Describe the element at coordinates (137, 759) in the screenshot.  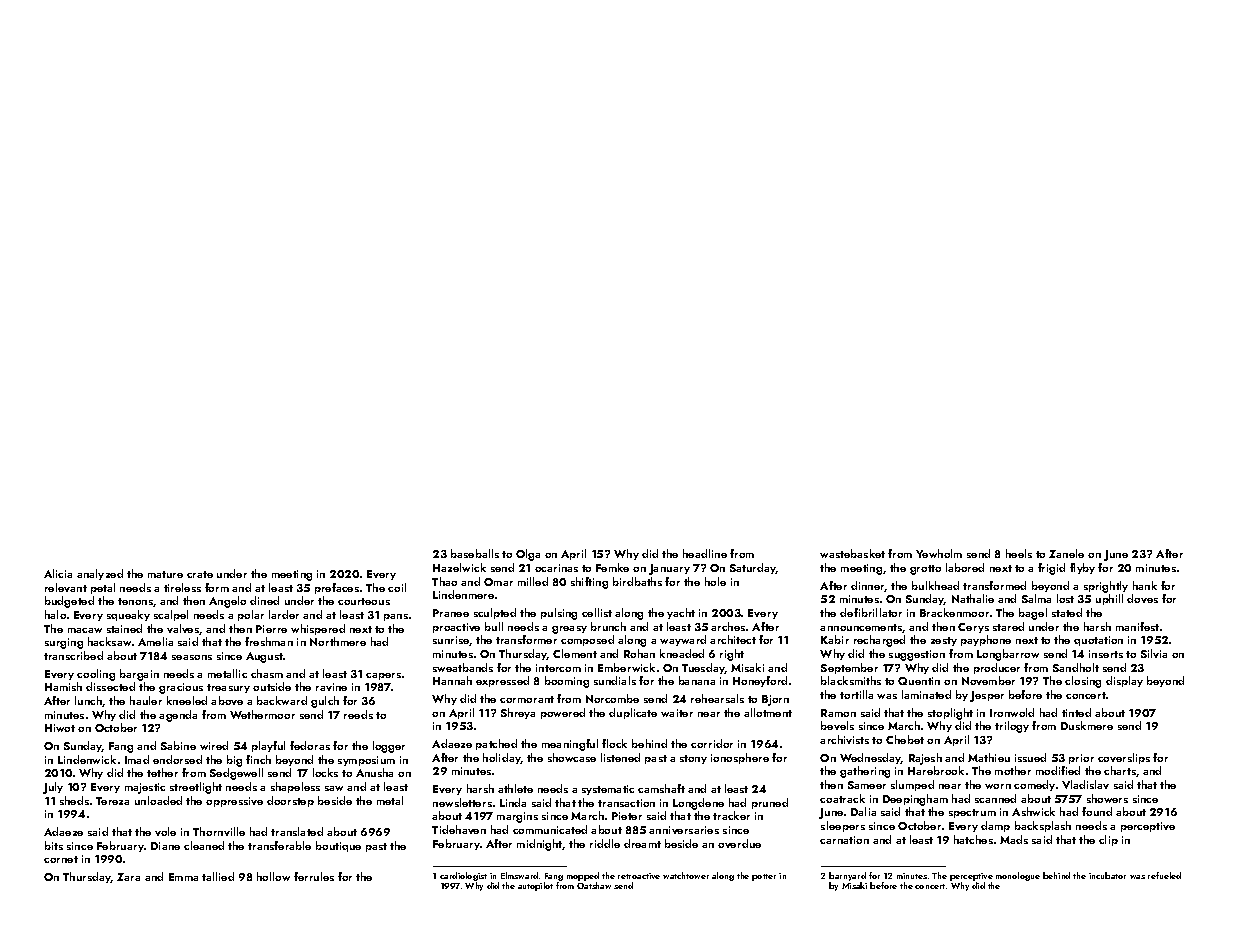
I see `Imad` at that location.
